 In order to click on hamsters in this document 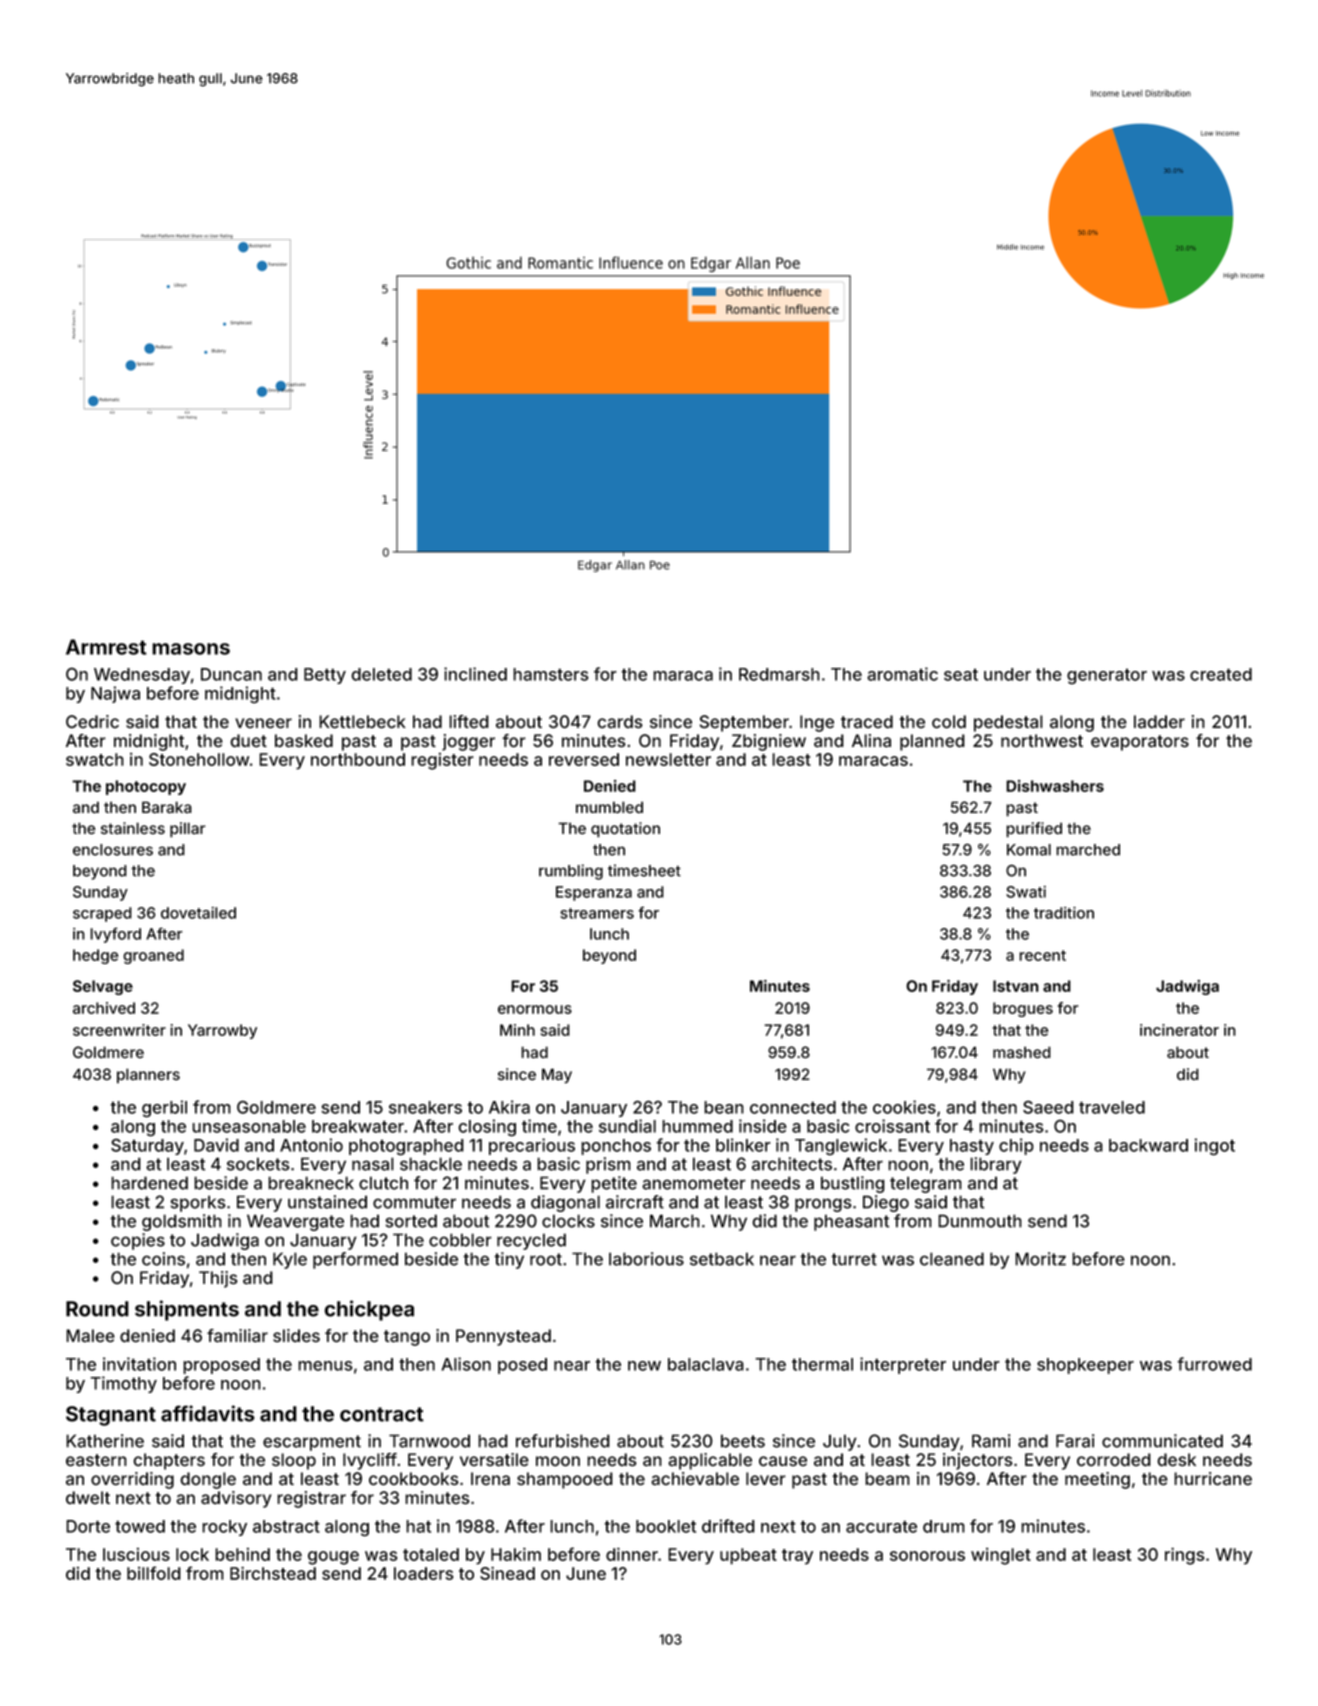, I will do `click(551, 674)`.
